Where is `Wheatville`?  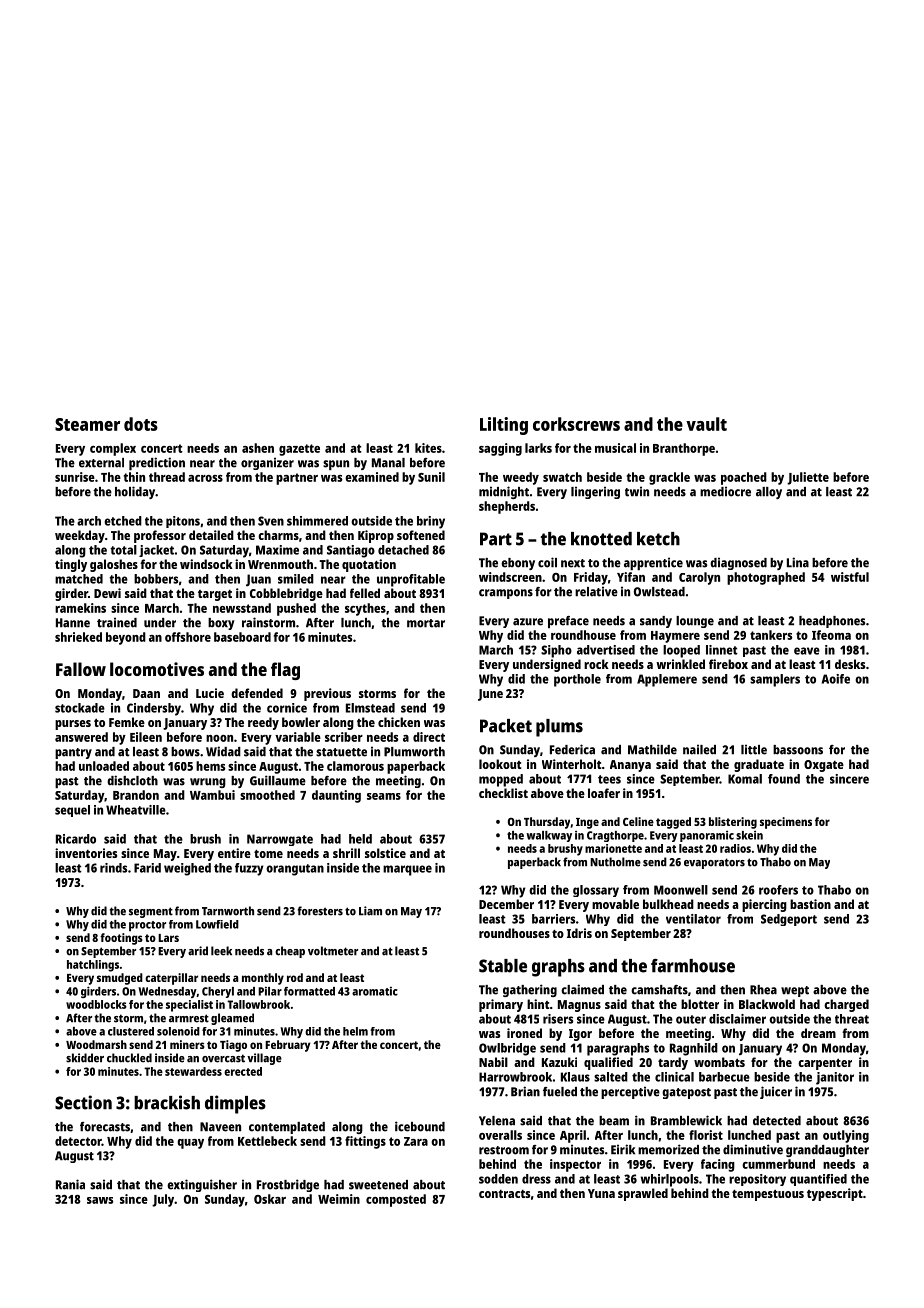 Wheatville is located at coordinates (136, 810).
